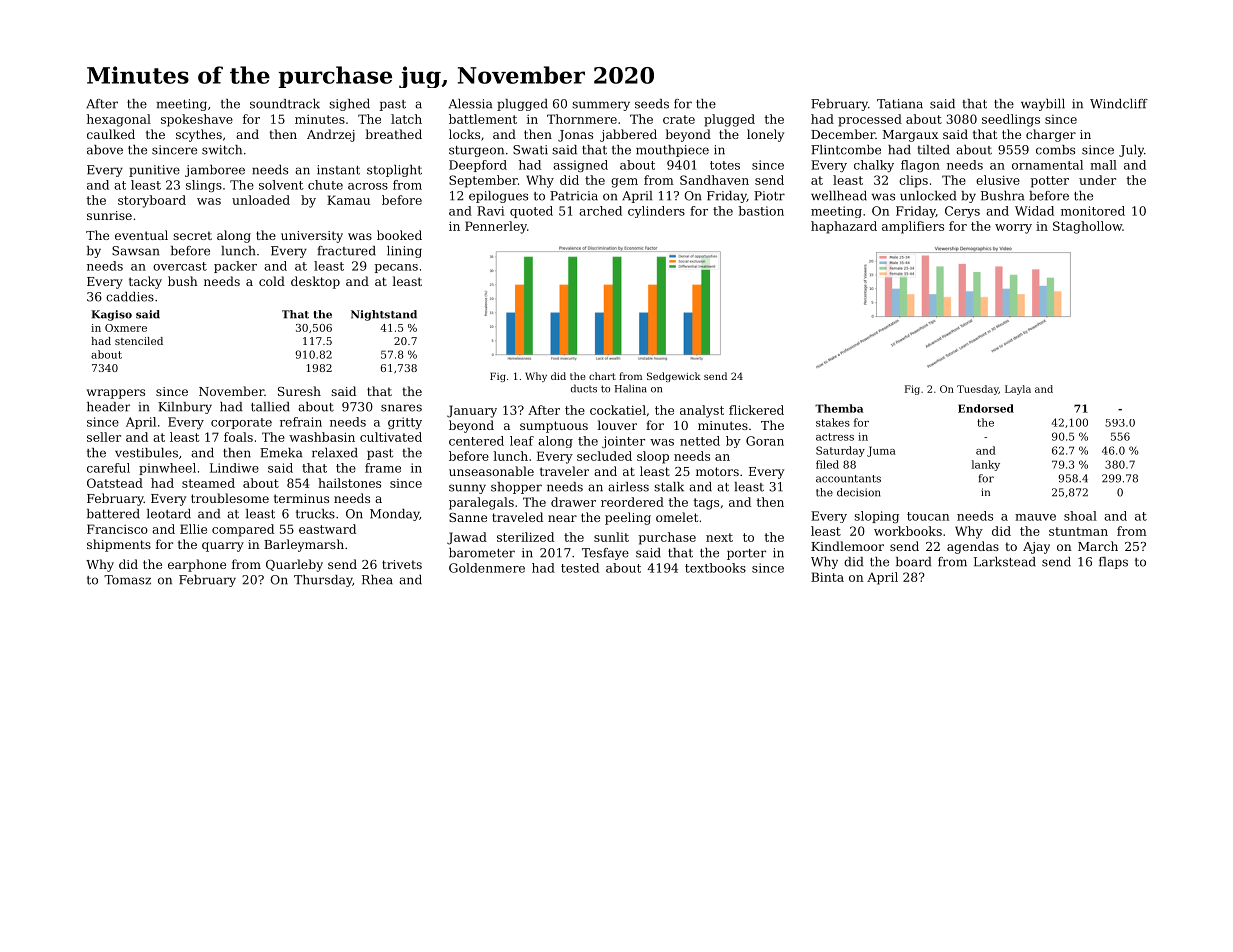  I want to click on textbooks, so click(715, 568).
